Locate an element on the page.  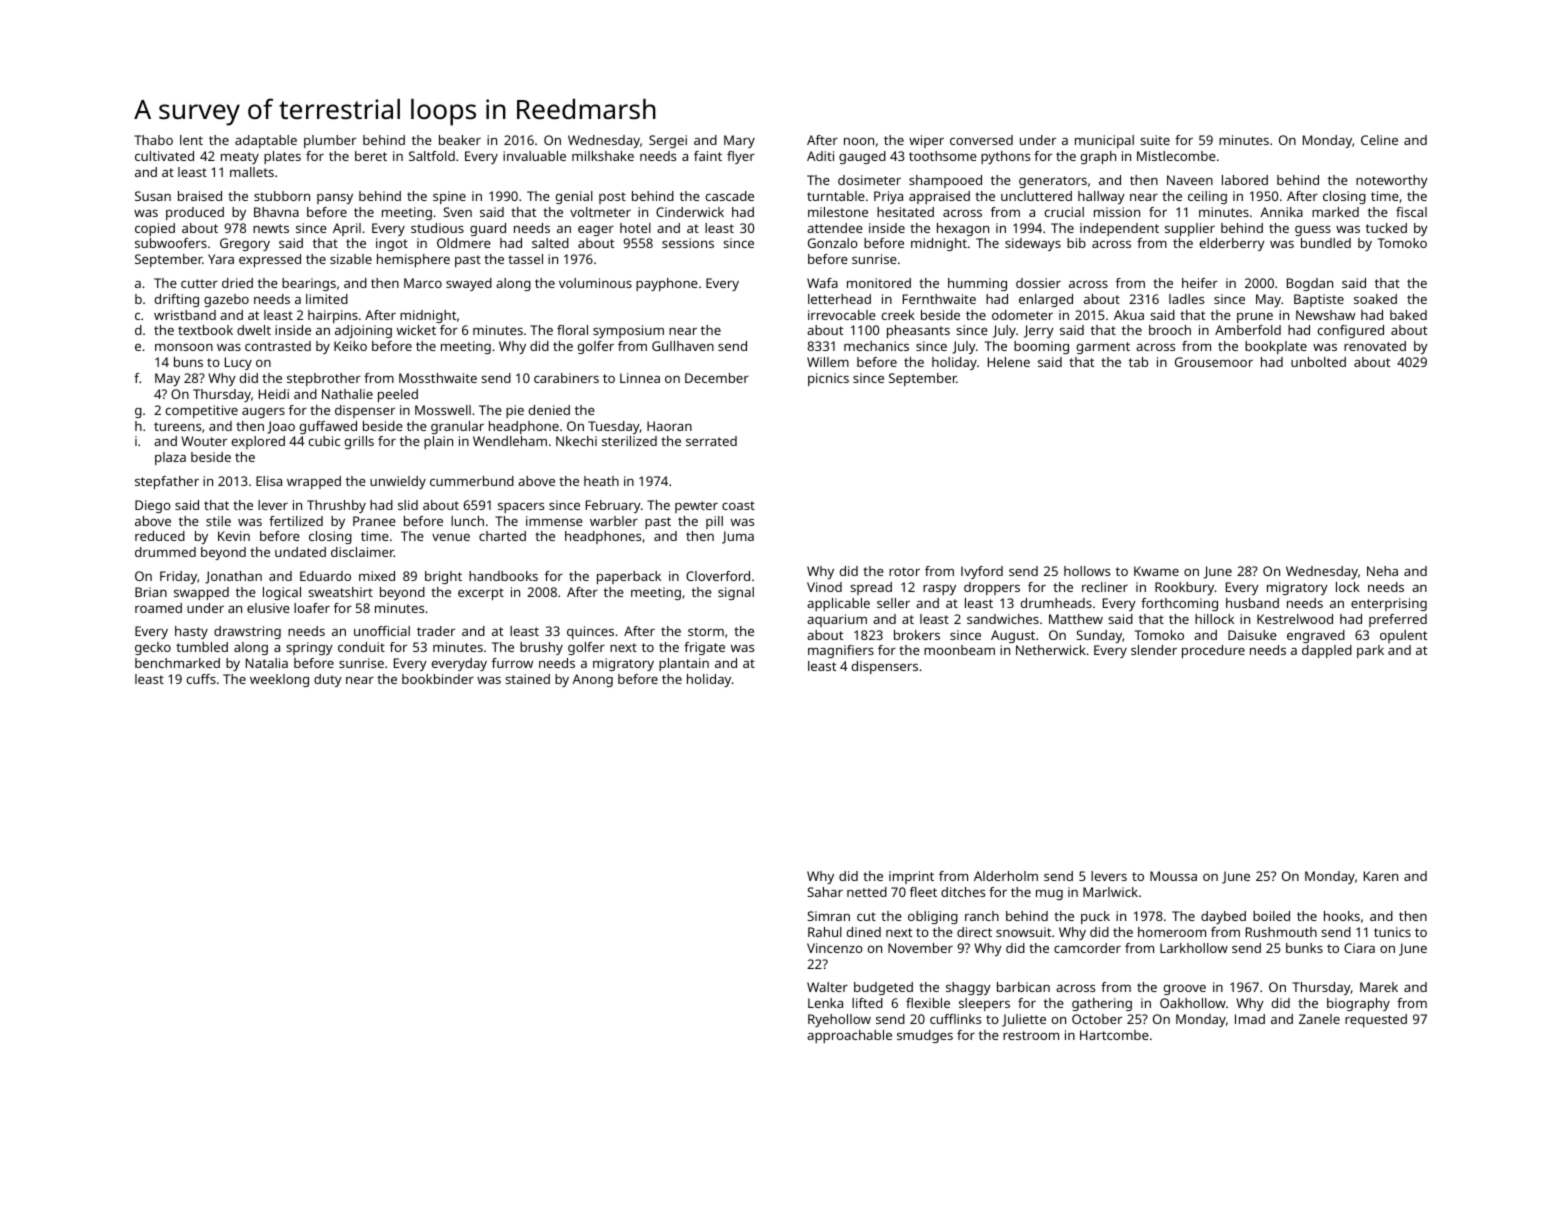
Hartcombe is located at coordinates (1114, 1035).
